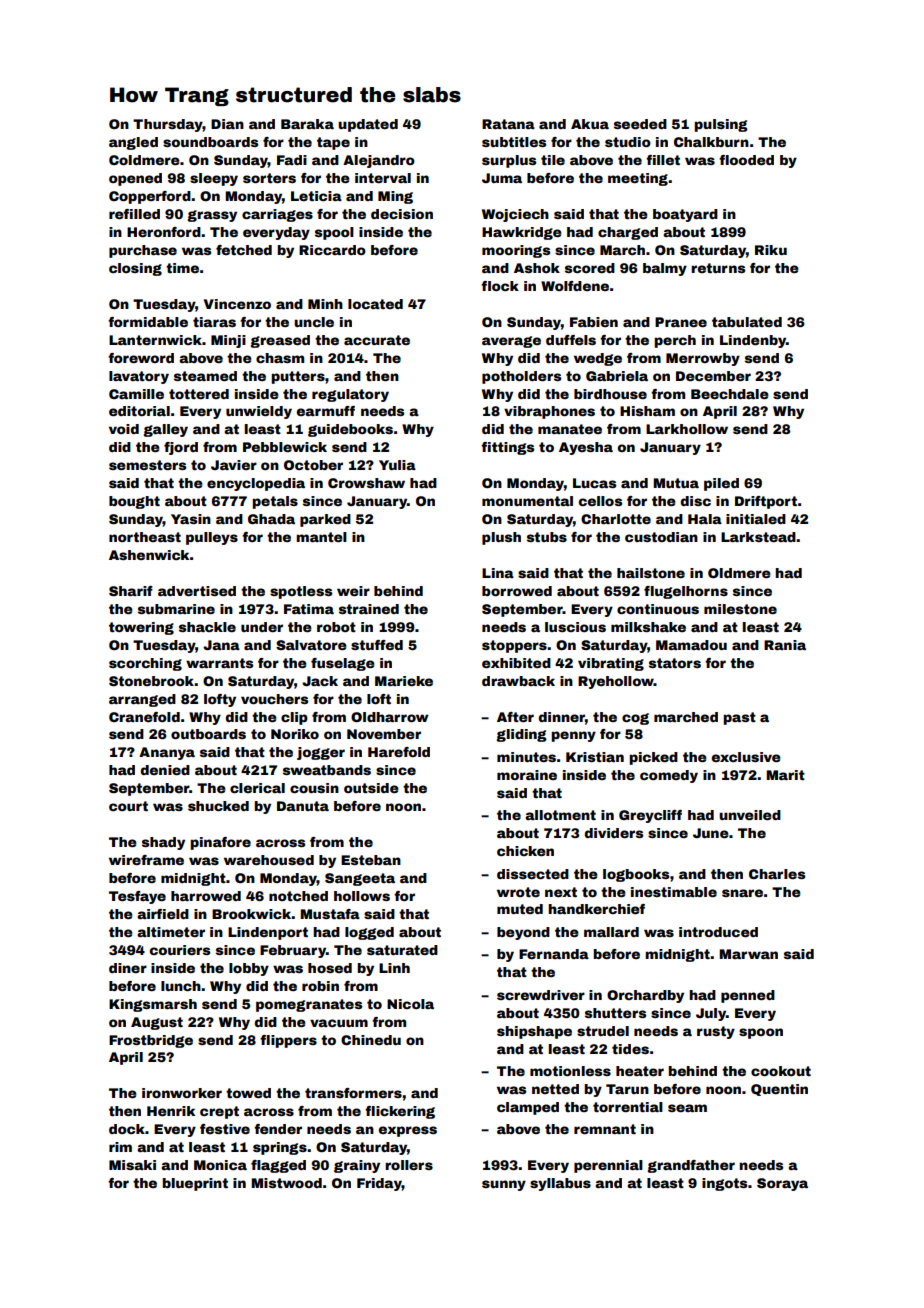 Image resolution: width=924 pixels, height=1308 pixels. I want to click on comedy, so click(669, 776).
